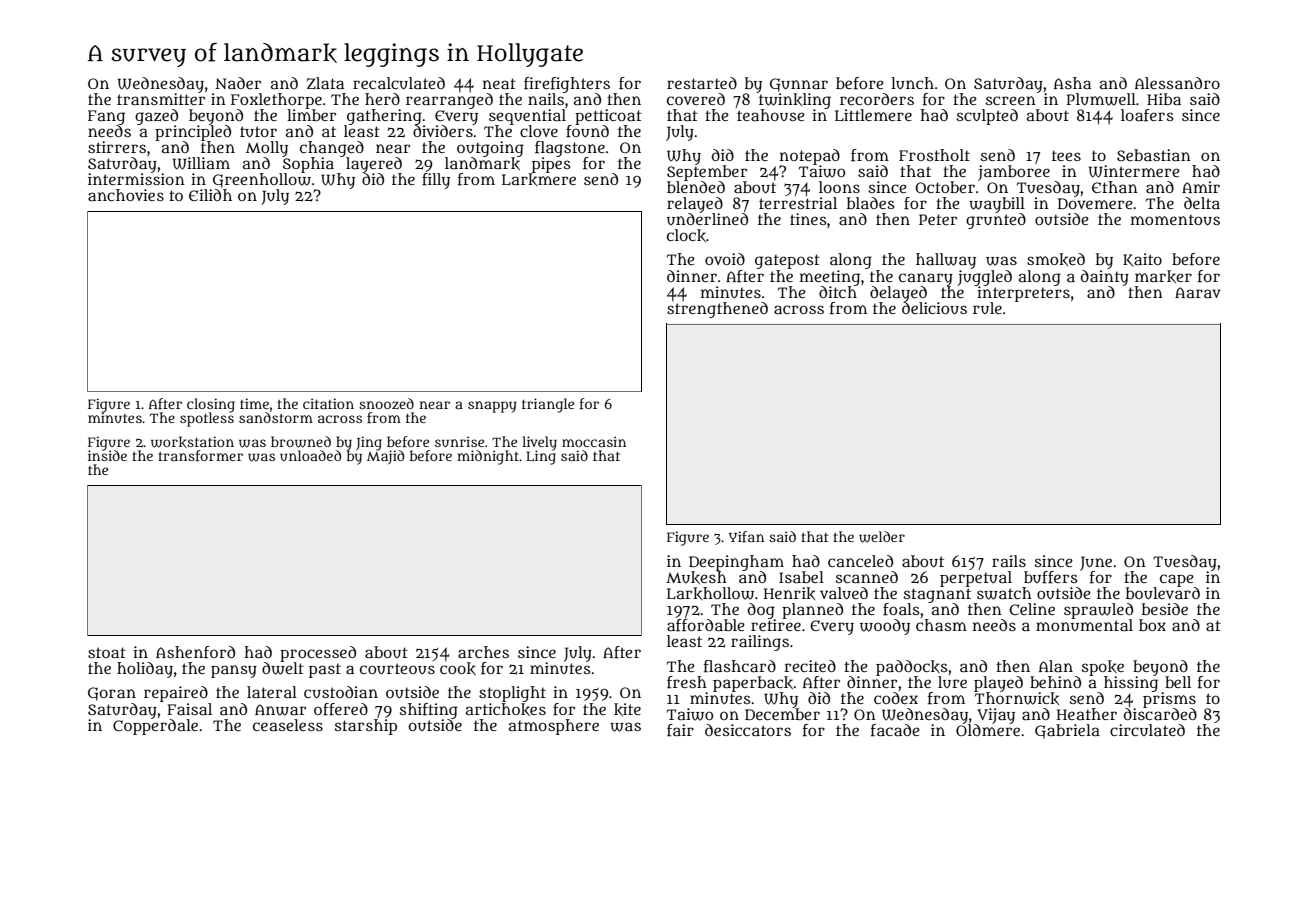 The height and width of the screenshot is (924, 1308). What do you see at coordinates (276, 101) in the screenshot?
I see `Foxlethorpe` at bounding box center [276, 101].
